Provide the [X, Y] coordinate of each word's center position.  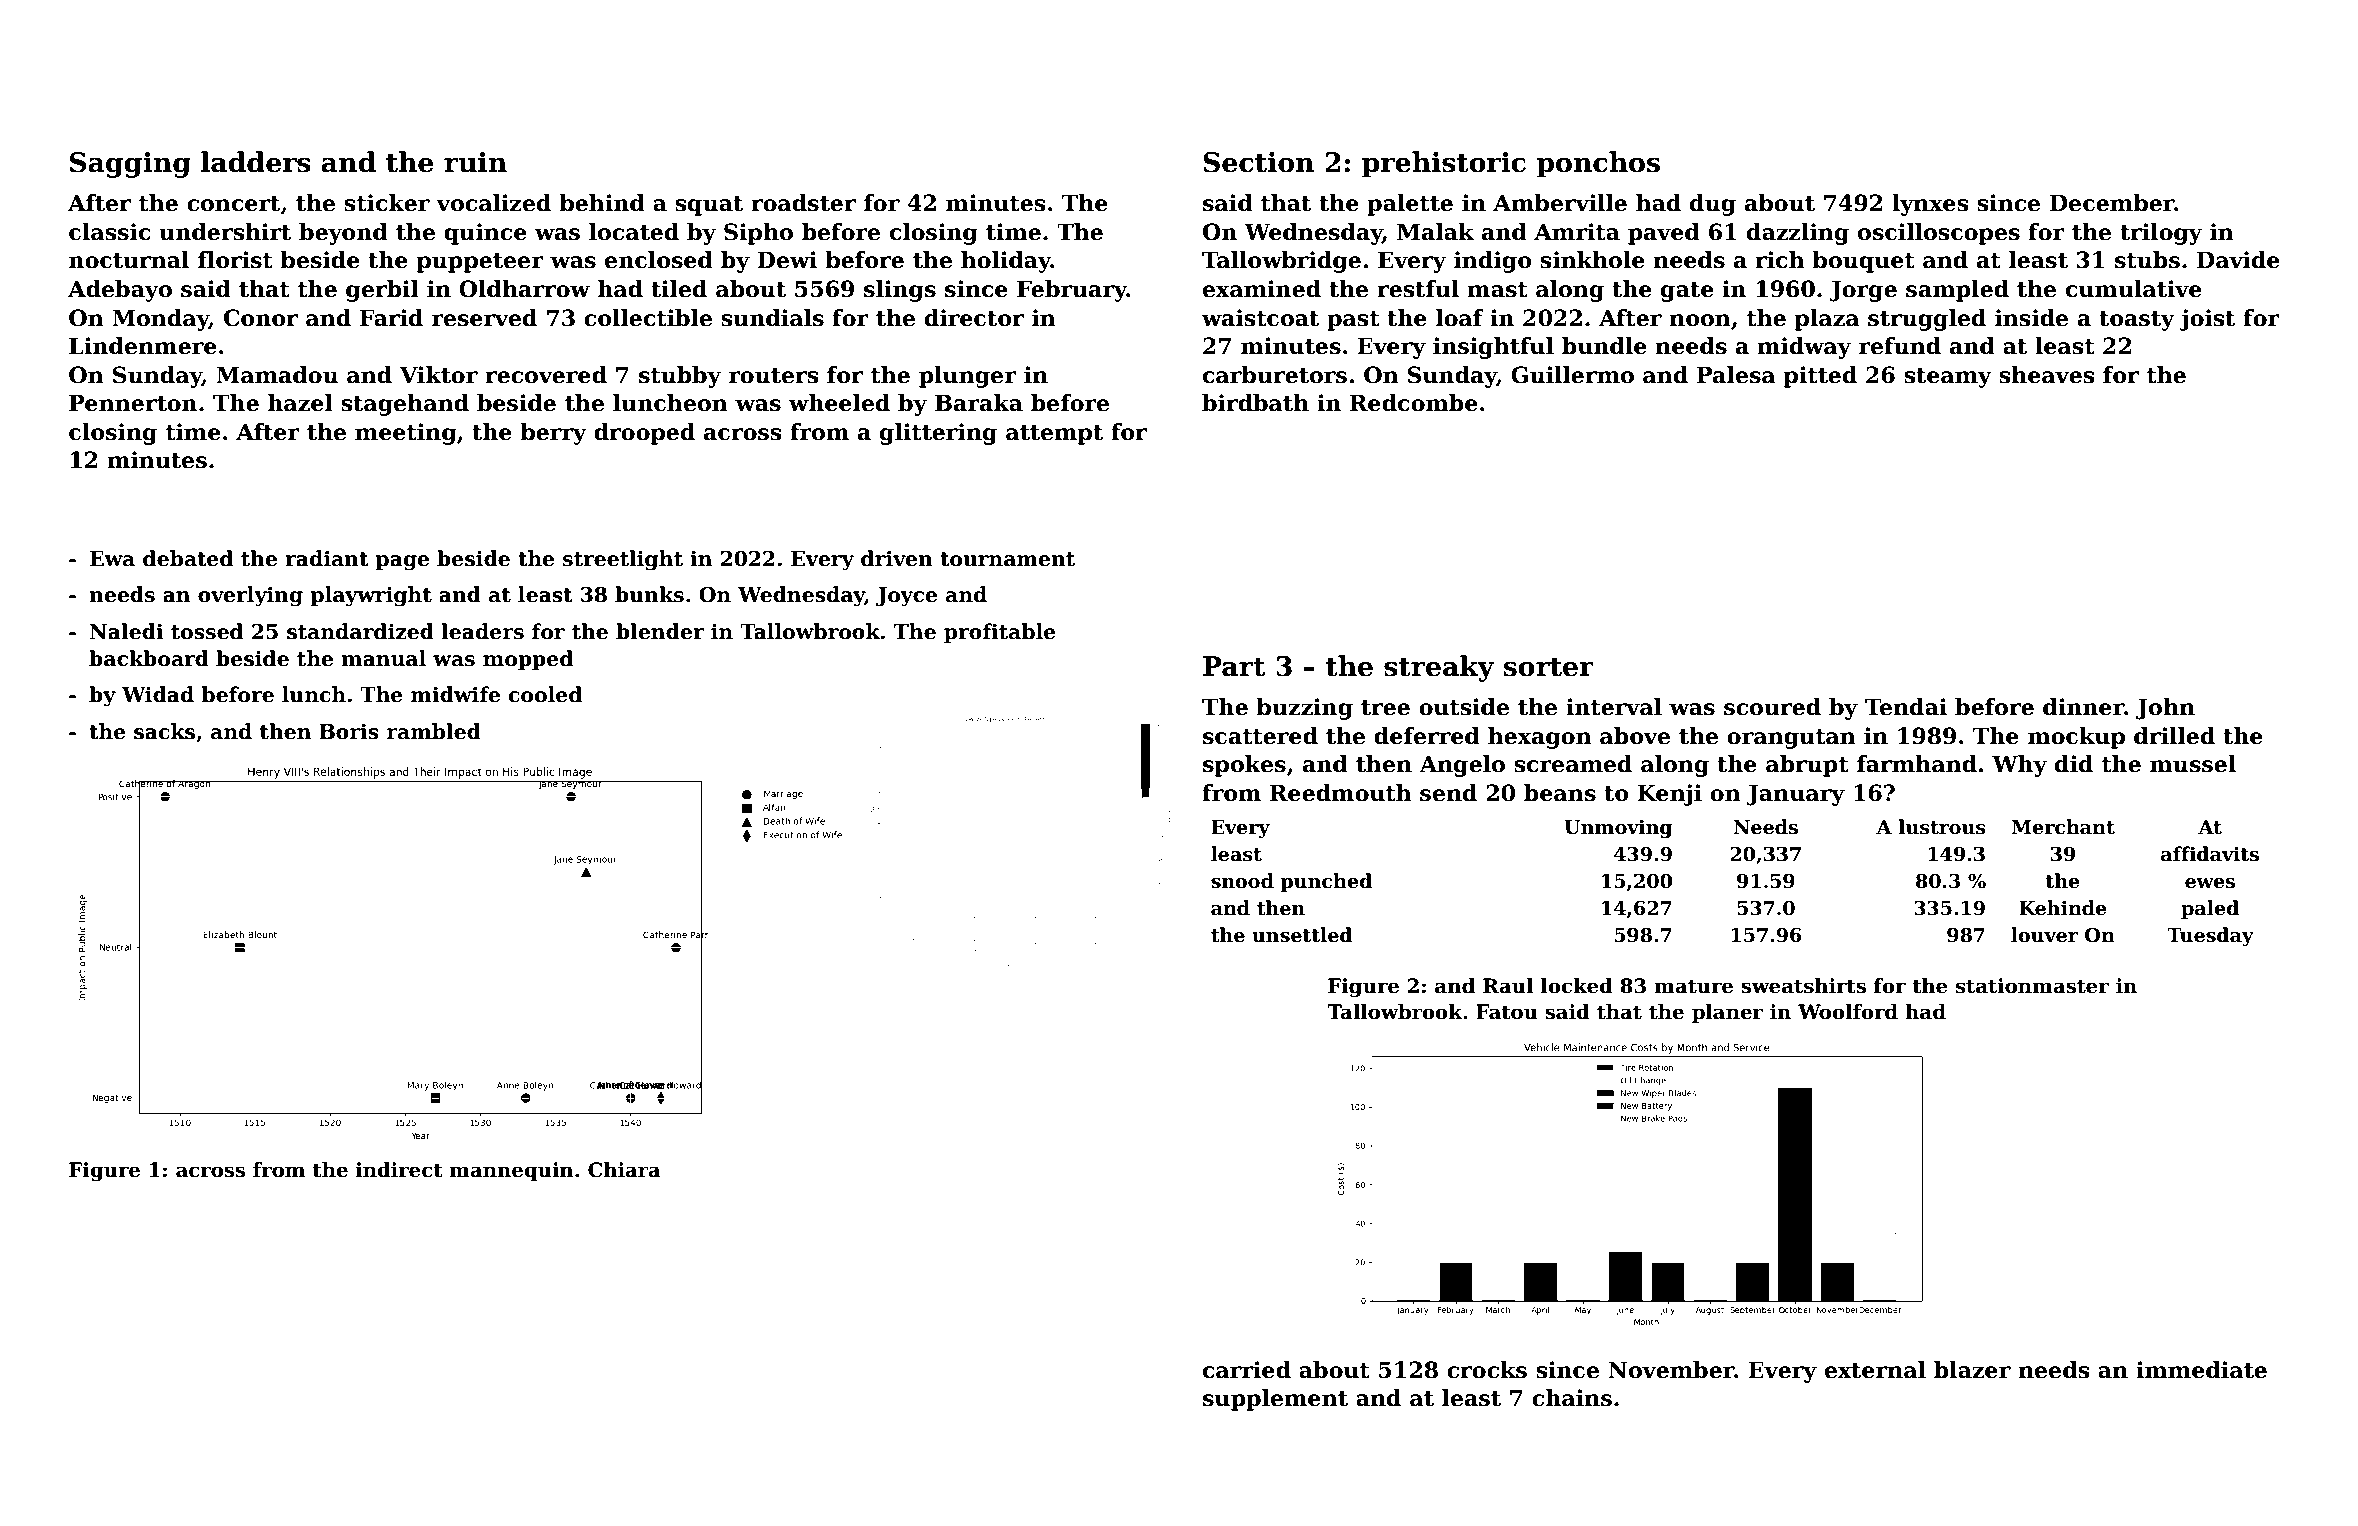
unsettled [1302, 935]
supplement [1275, 1400]
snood [1242, 881]
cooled [545, 694]
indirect [399, 1170]
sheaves [2047, 375]
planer [1727, 1013]
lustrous [1942, 827]
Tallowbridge [1281, 262]
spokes [1244, 766]
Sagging [130, 165]
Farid [391, 318]
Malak [1435, 232]
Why [2019, 766]
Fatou [1507, 1012]
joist [2207, 320]
